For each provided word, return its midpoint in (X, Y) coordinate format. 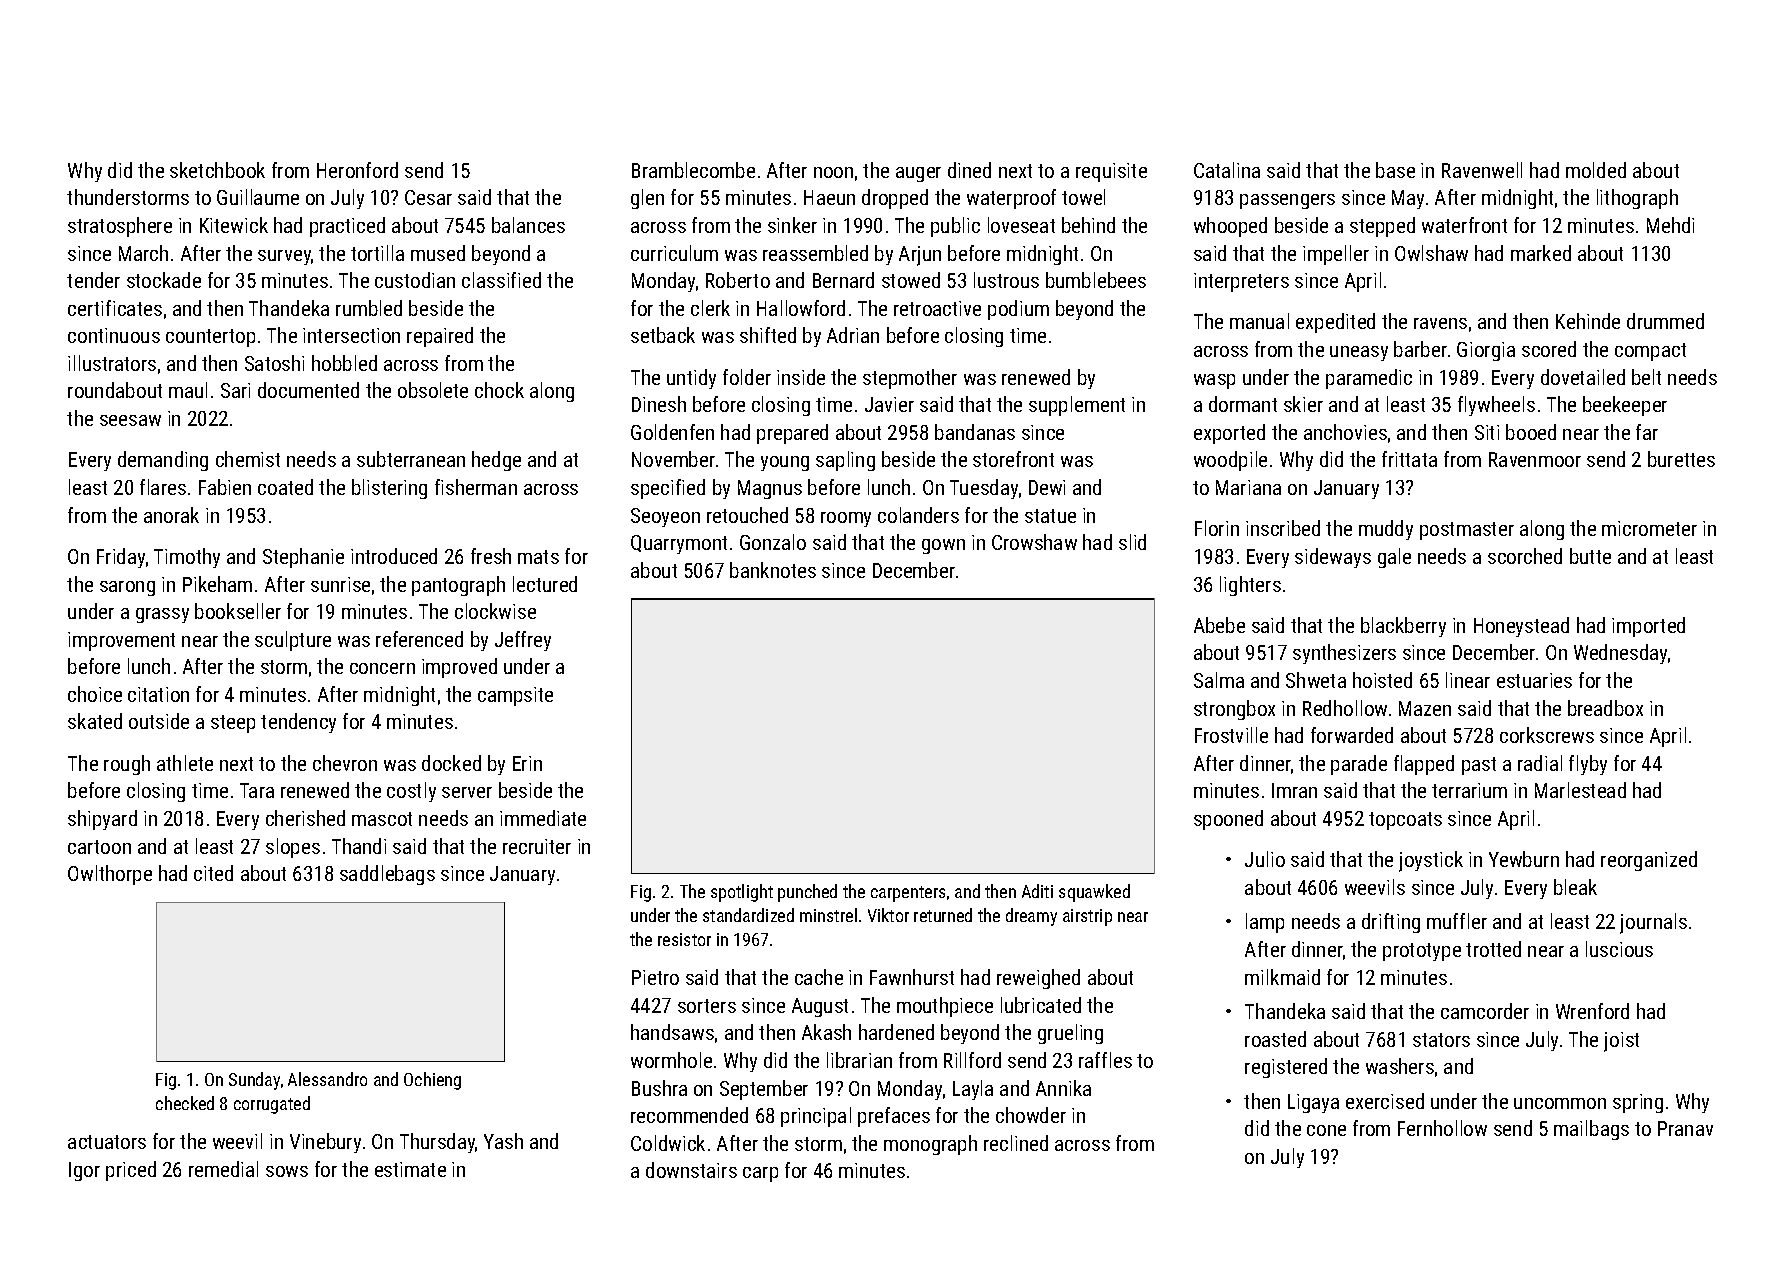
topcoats (1405, 821)
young (785, 463)
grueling (1070, 1034)
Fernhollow (1442, 1128)
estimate (410, 1169)
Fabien (225, 487)
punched (807, 893)
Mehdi (1670, 225)
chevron (345, 763)
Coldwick (668, 1143)
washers (1400, 1066)
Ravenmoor (1535, 459)
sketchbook (217, 170)
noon (833, 172)
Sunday (254, 1081)
